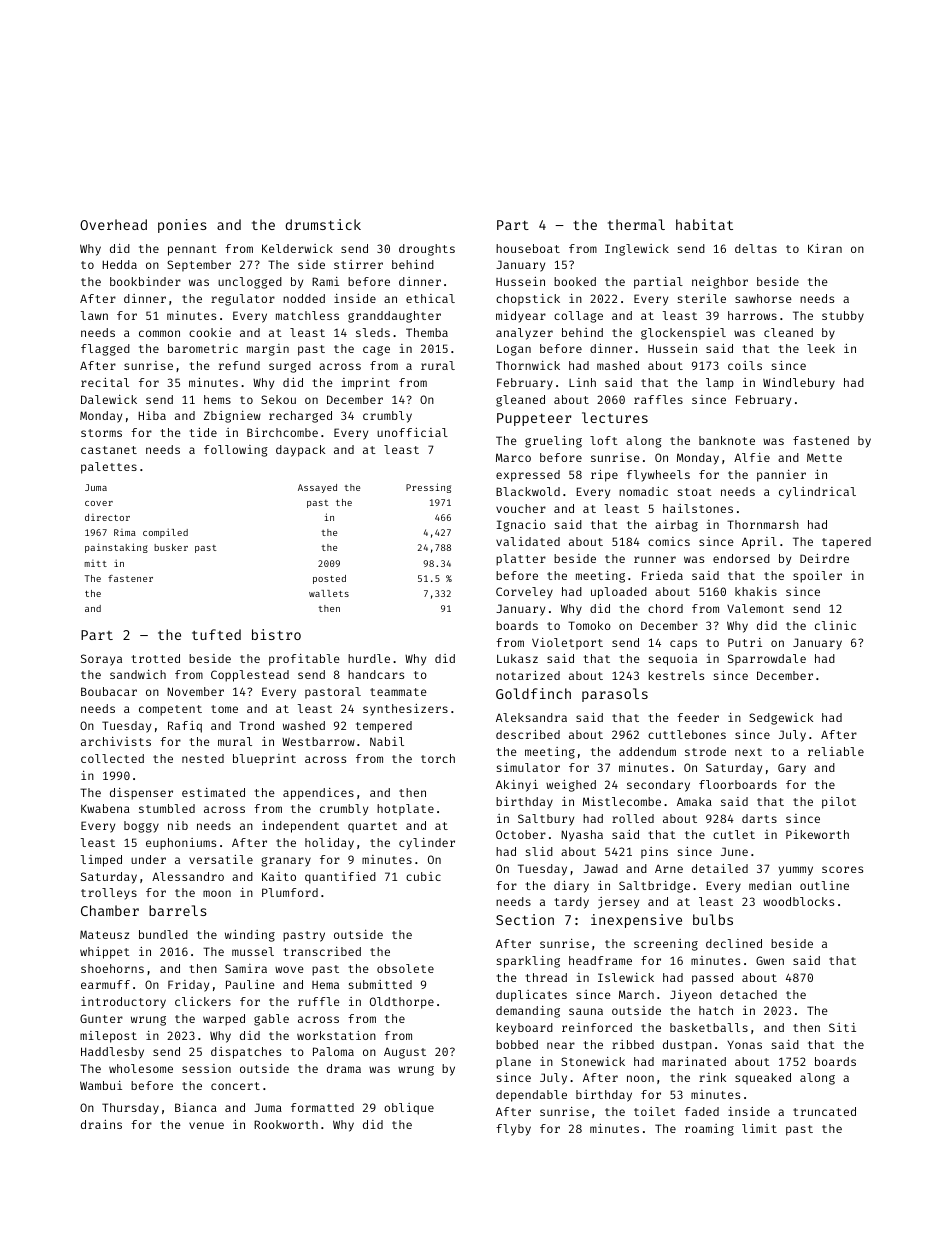 The height and width of the page is (1233, 952). What do you see at coordinates (286, 1124) in the page?
I see `Rookworth` at bounding box center [286, 1124].
